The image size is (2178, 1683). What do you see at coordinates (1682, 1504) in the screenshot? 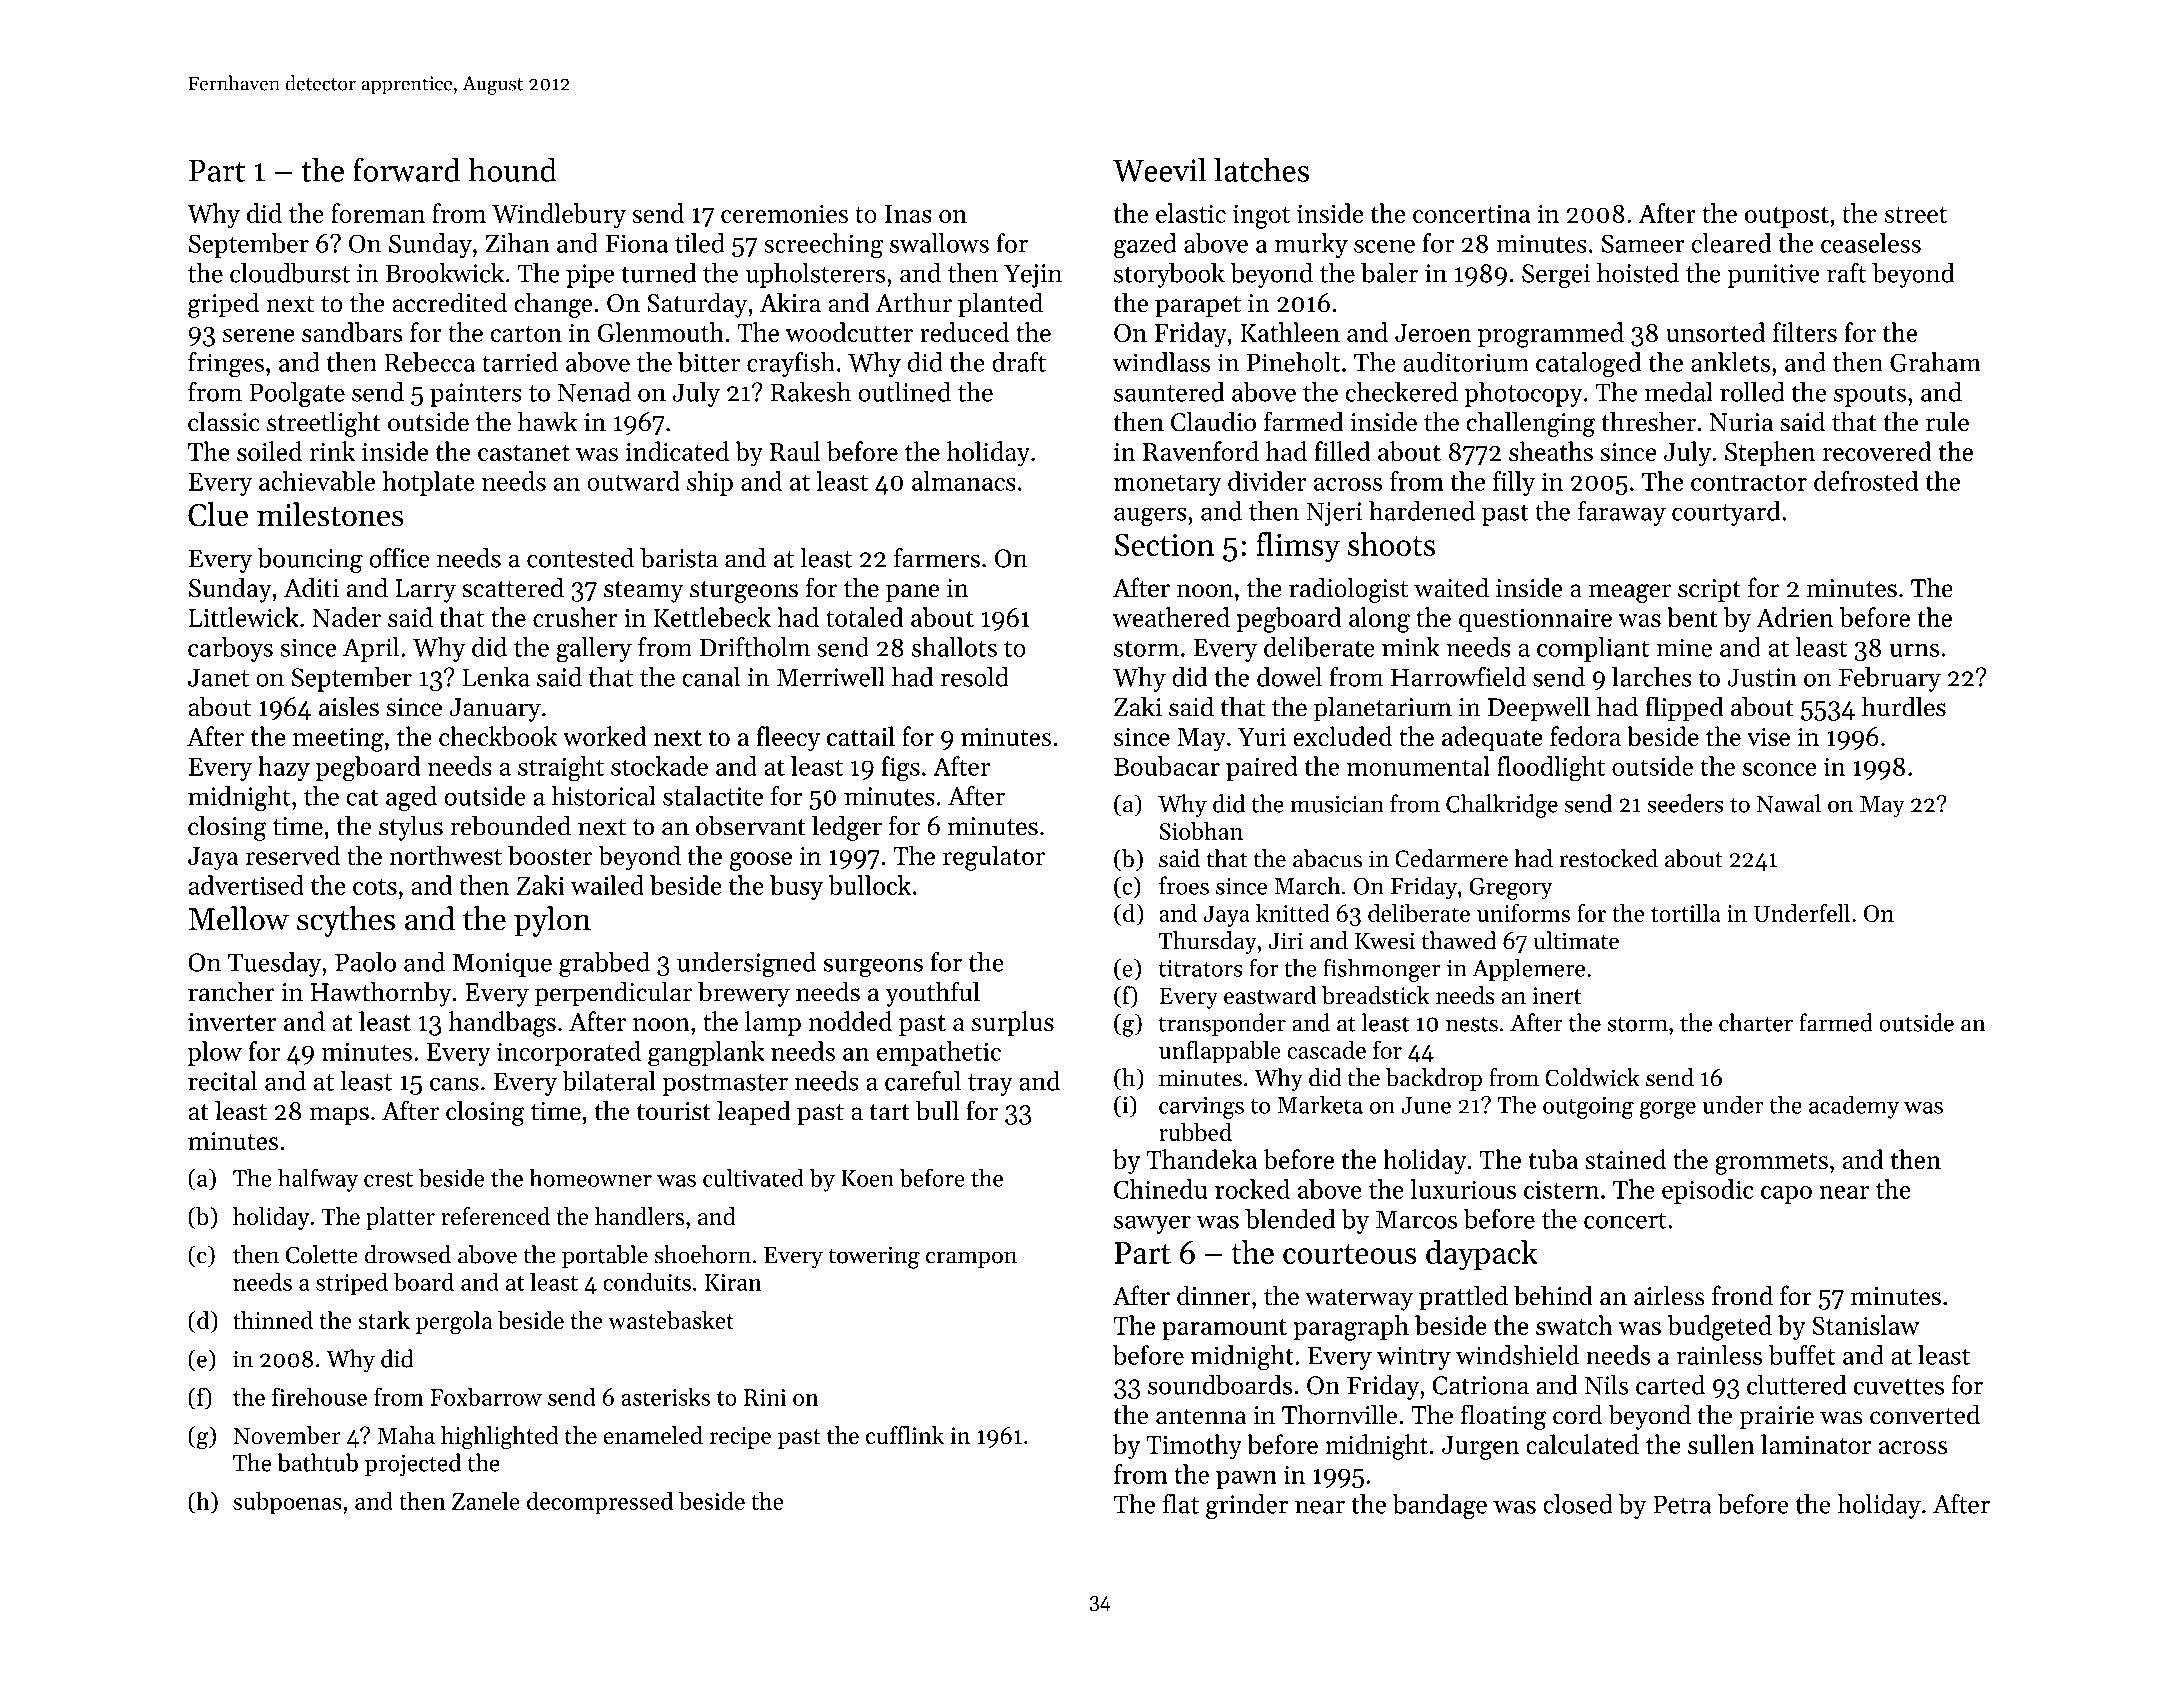
I see `Petra` at bounding box center [1682, 1504].
